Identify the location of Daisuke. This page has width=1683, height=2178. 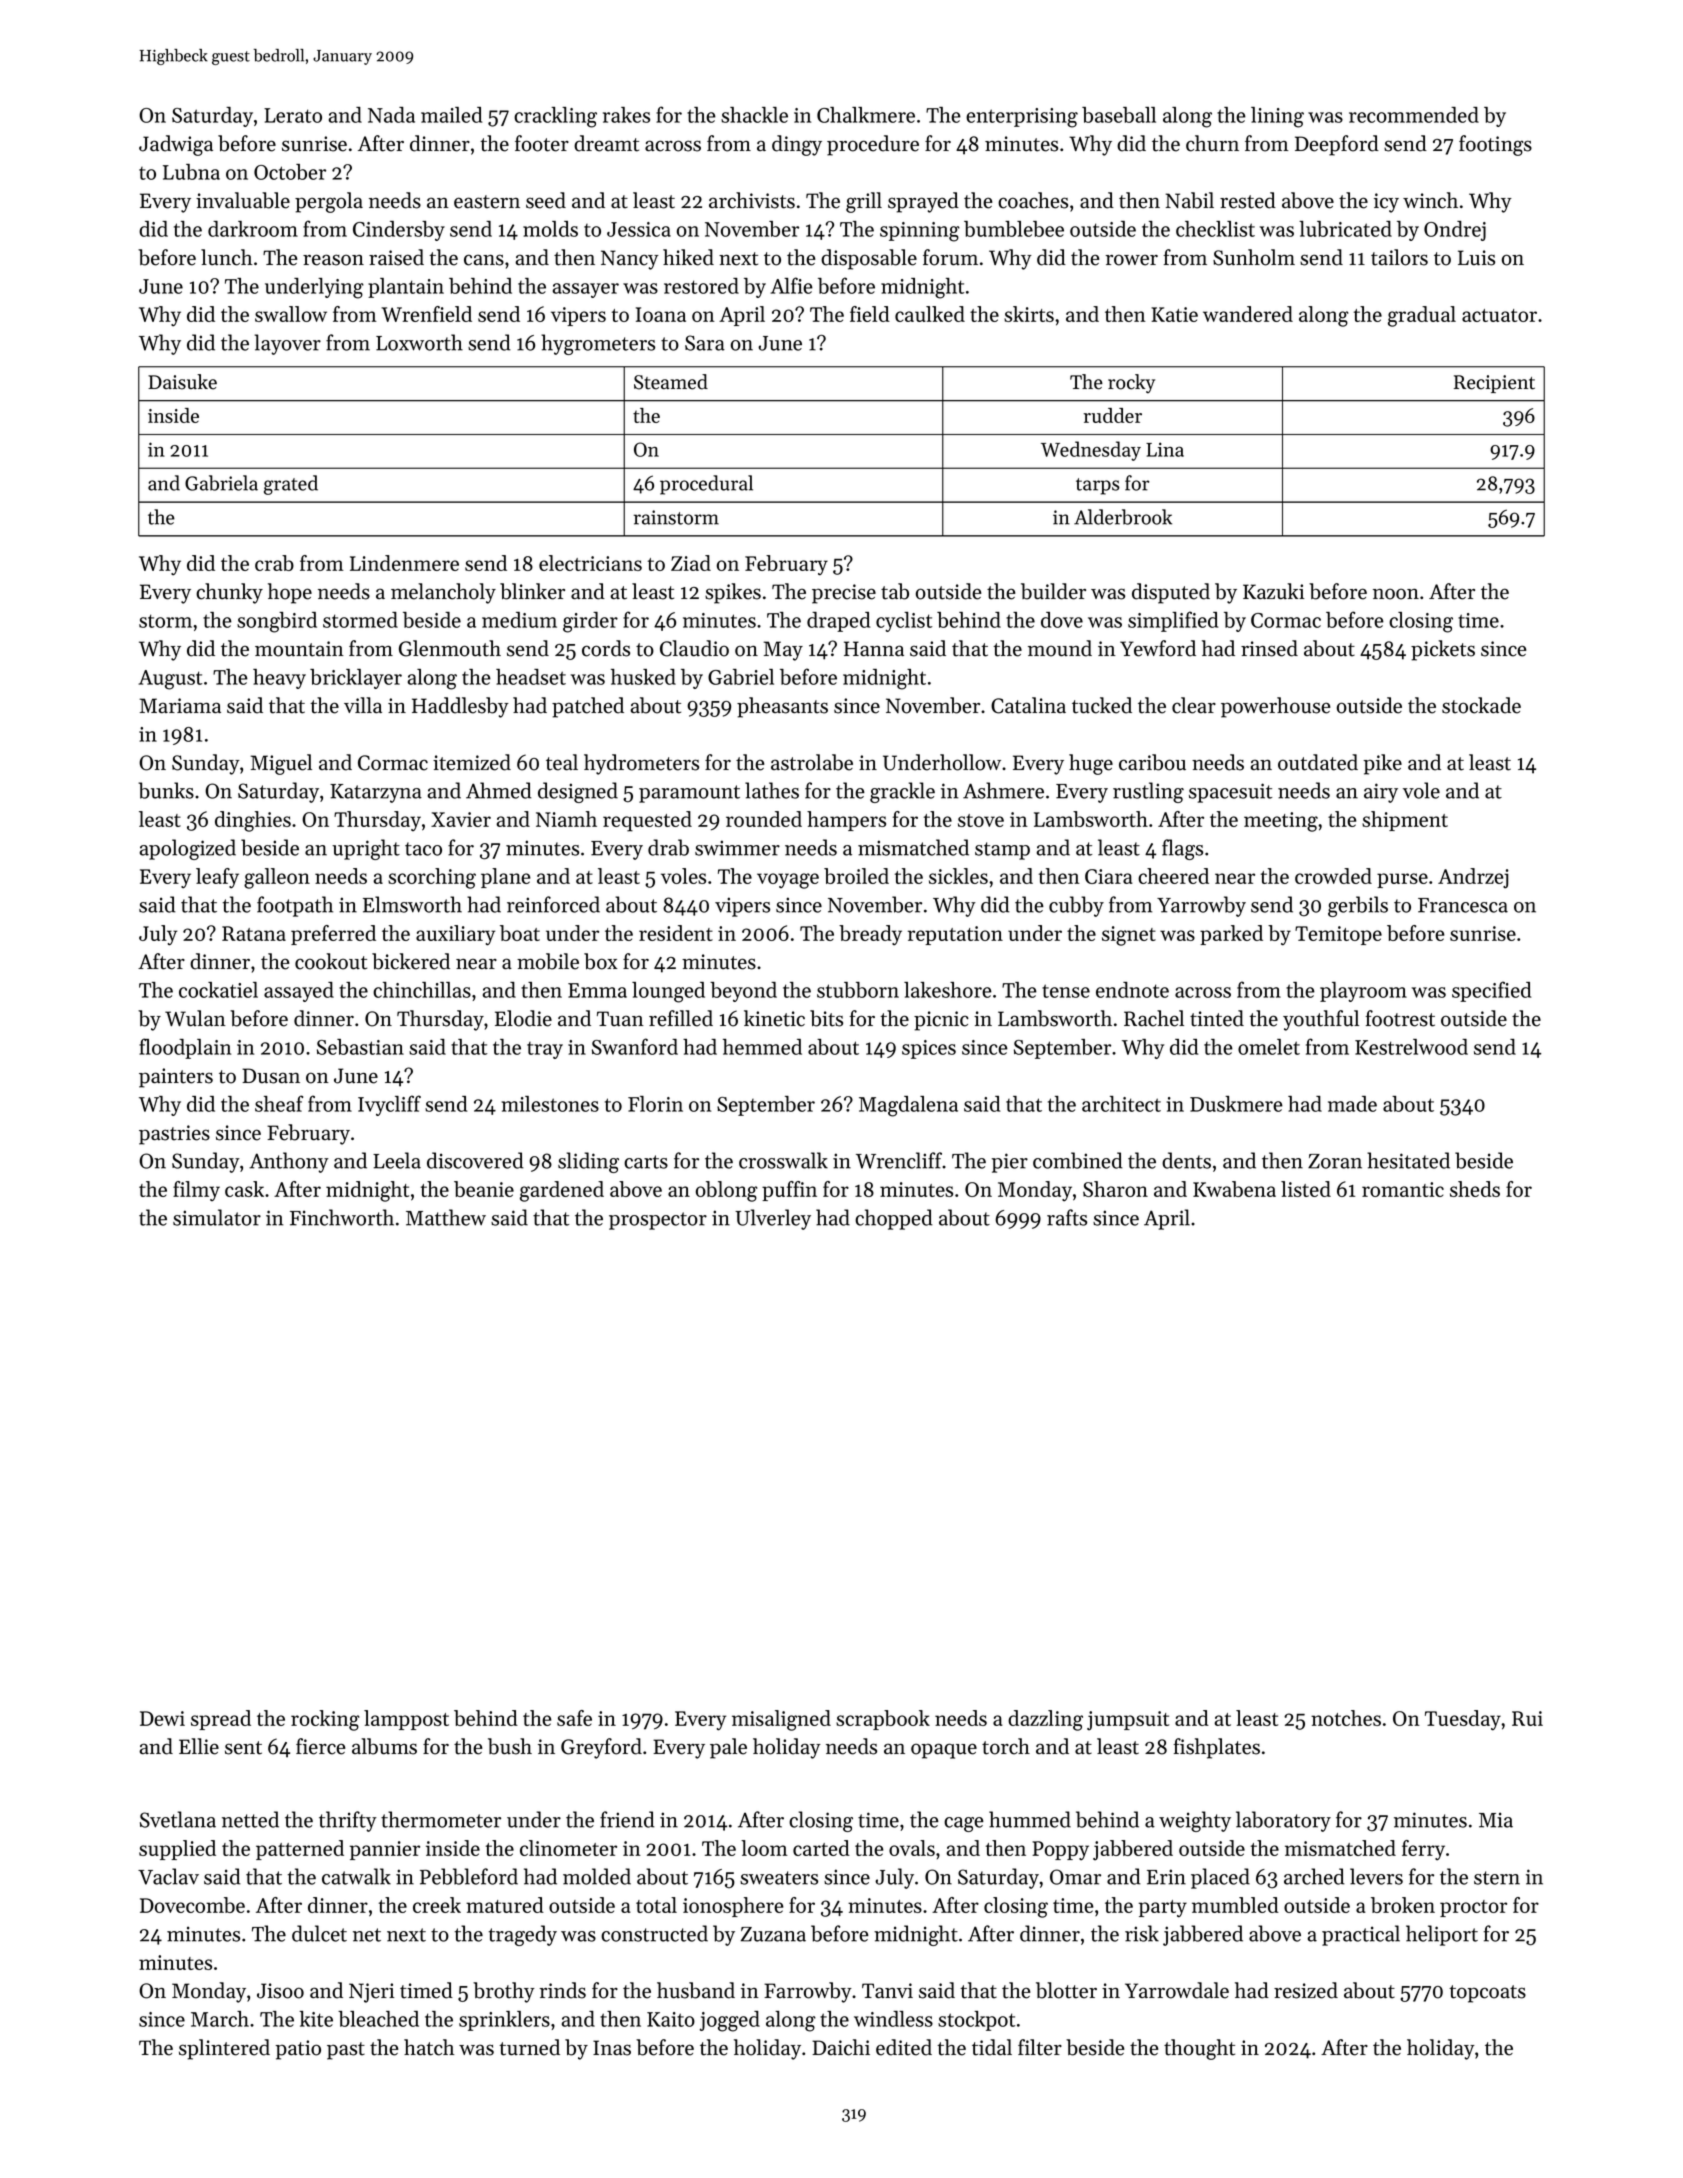
(182, 382).
